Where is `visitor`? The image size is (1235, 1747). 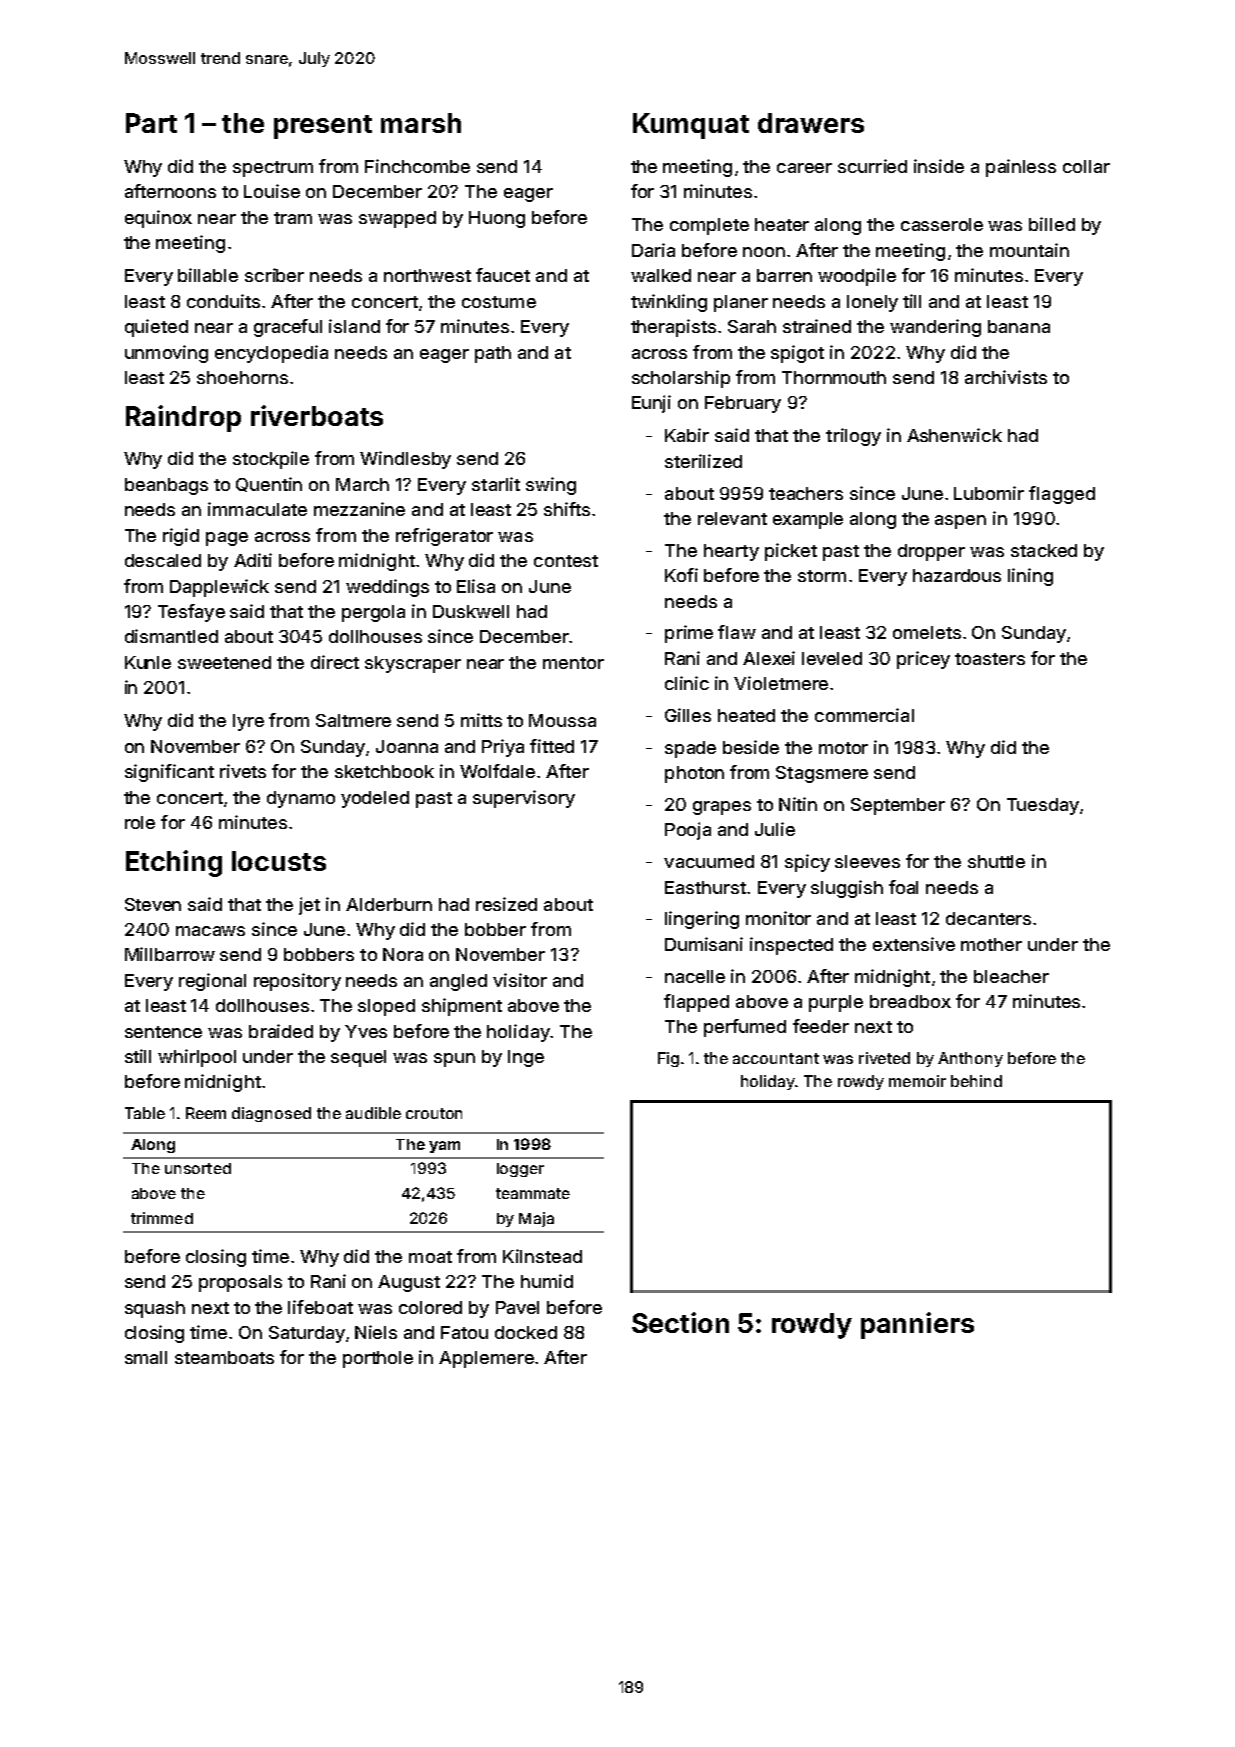
visitor is located at coordinates (520, 980).
